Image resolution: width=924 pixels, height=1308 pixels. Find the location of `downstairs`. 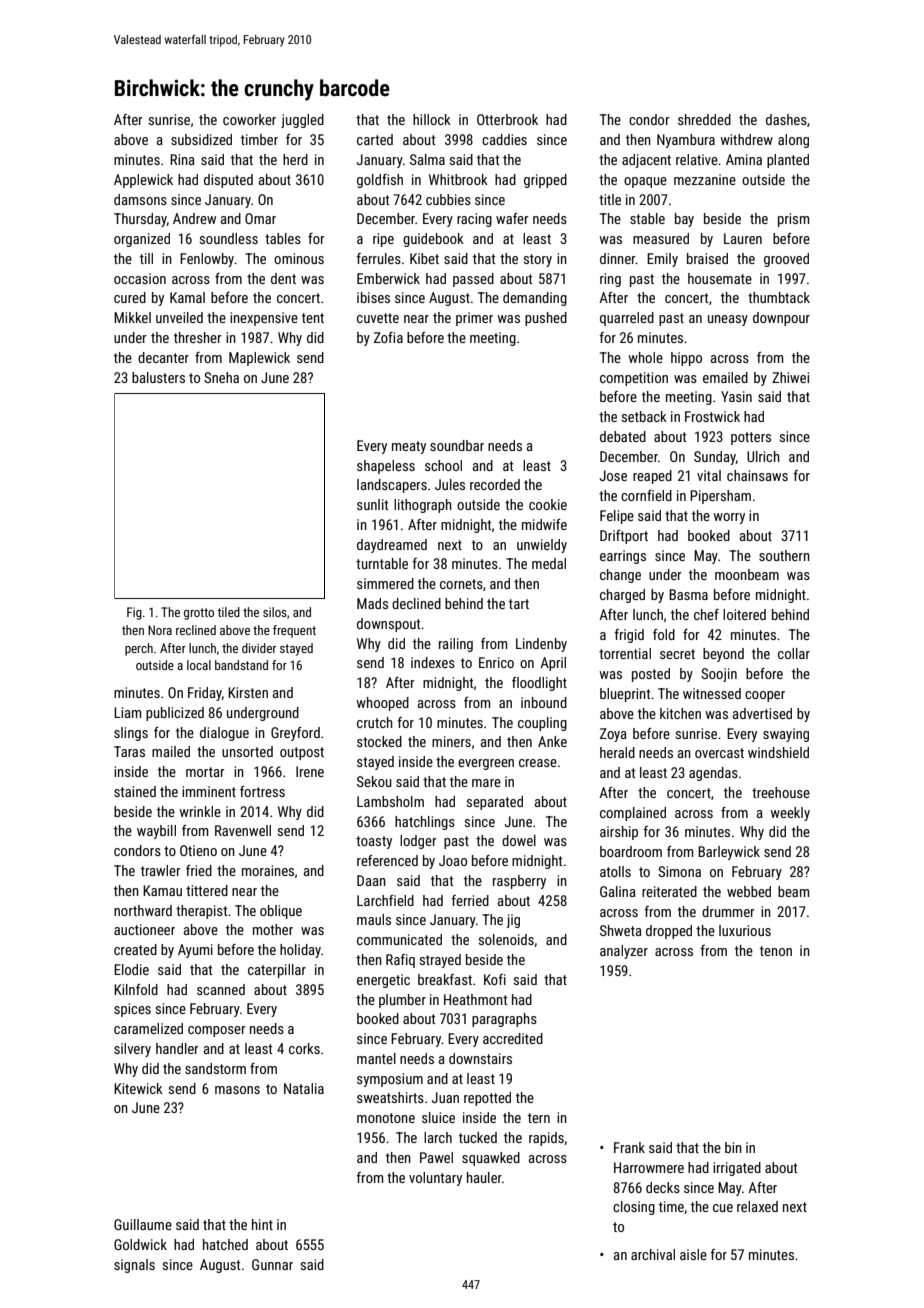

downstairs is located at coordinates (480, 1058).
